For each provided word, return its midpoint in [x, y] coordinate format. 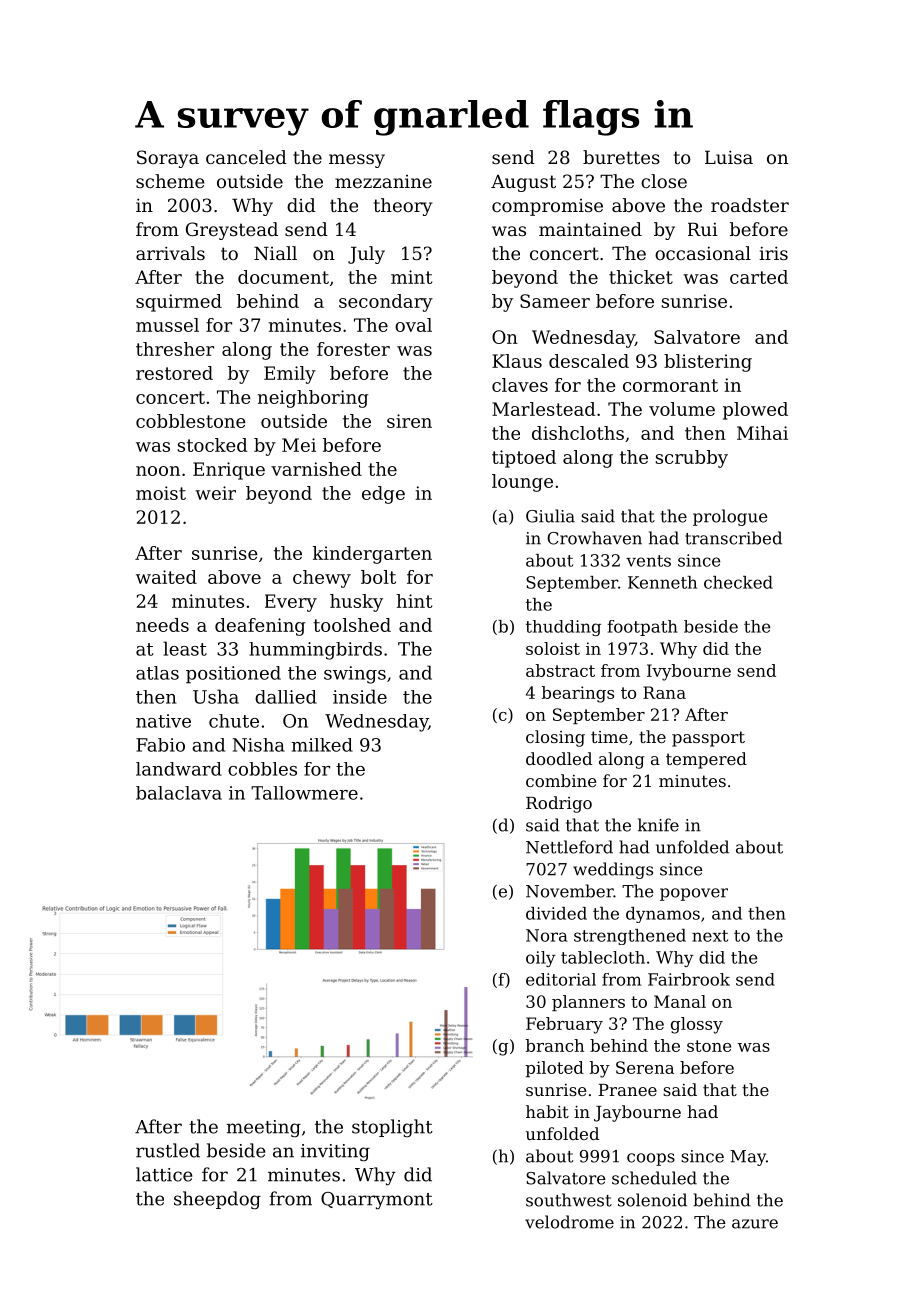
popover [694, 894]
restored [174, 373]
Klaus [517, 361]
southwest [569, 1200]
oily [541, 959]
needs [162, 625]
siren [409, 421]
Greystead [232, 231]
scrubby [692, 459]
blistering [708, 363]
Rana [664, 692]
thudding [563, 628]
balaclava [179, 793]
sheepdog [217, 1200]
